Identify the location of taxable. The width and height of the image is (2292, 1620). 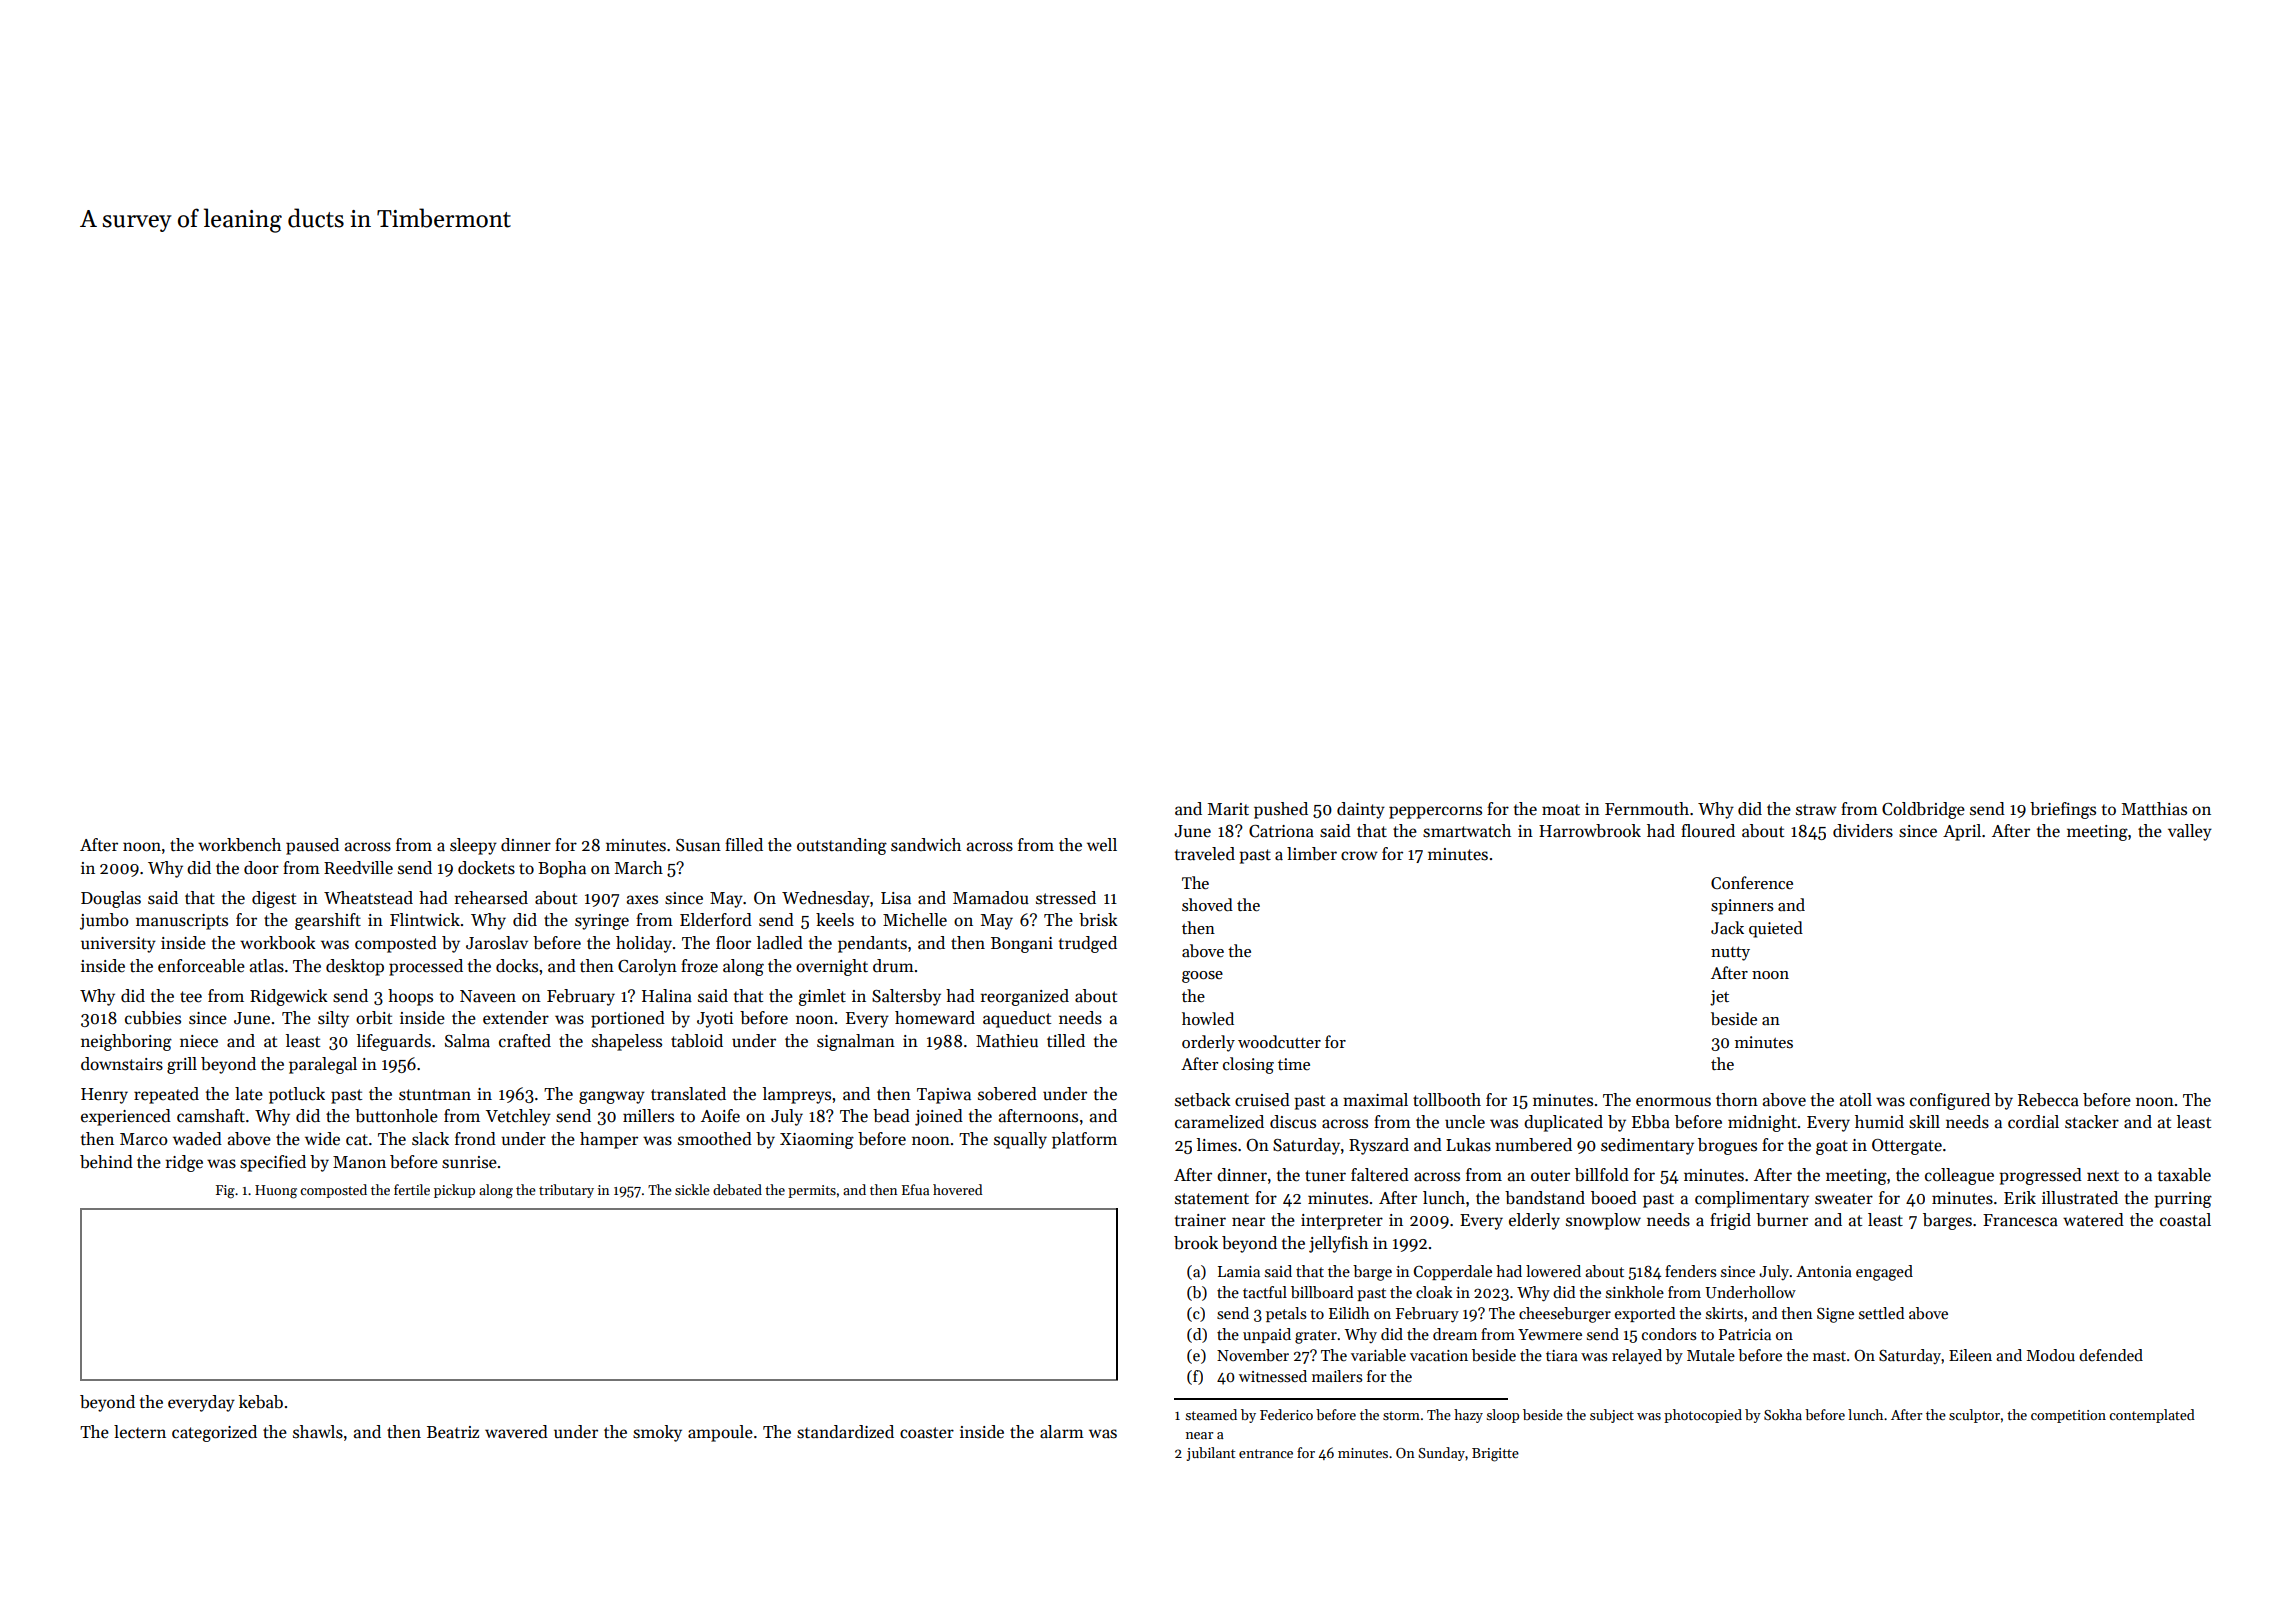
(2184, 1175).
